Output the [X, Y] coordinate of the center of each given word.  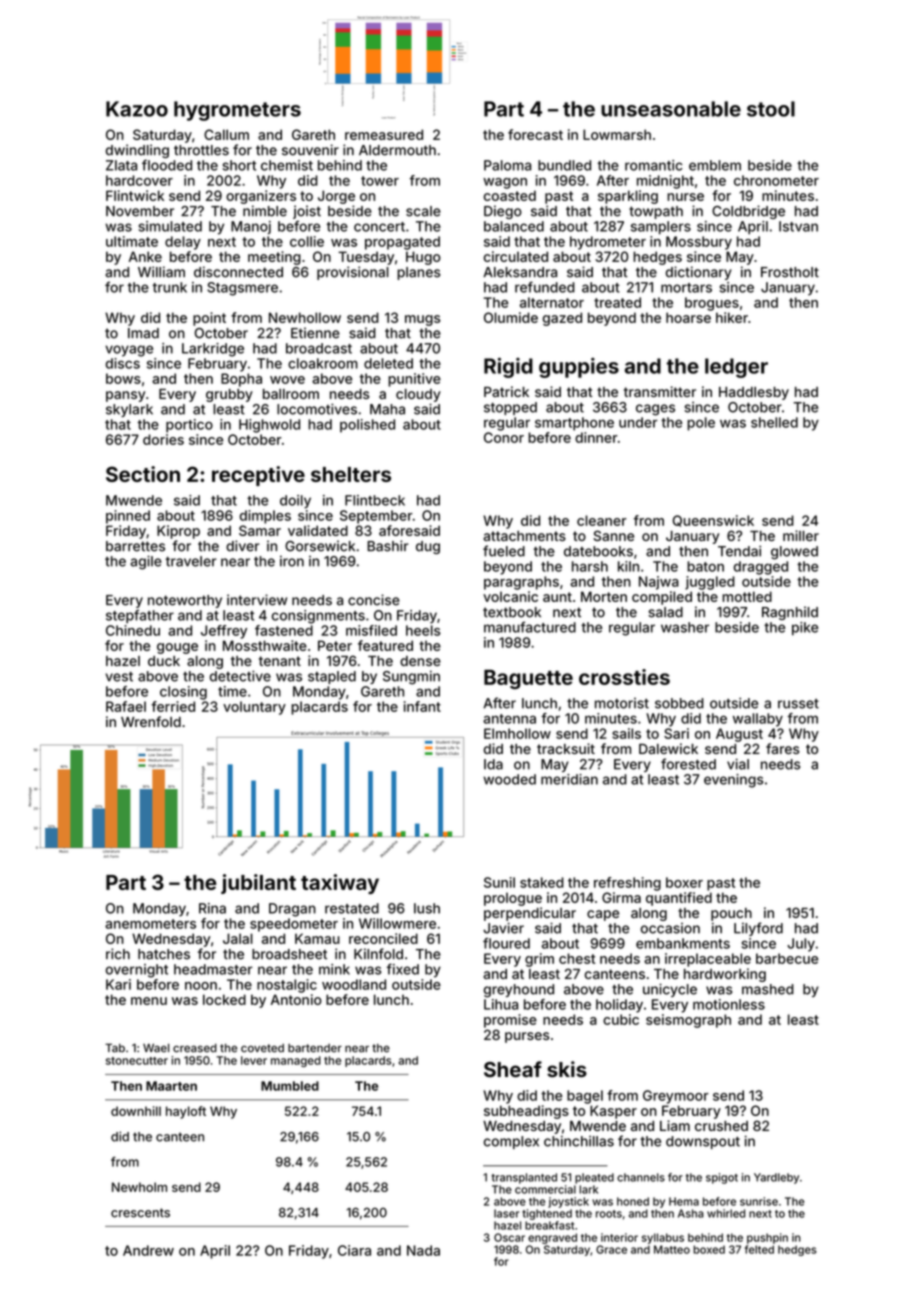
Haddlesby [754, 393]
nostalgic [287, 986]
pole [701, 424]
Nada [423, 1250]
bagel [585, 1097]
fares [783, 748]
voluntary [254, 708]
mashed [768, 989]
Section [143, 474]
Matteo [672, 1249]
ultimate [132, 241]
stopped [510, 408]
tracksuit [566, 748]
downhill [136, 1111]
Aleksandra [520, 272]
